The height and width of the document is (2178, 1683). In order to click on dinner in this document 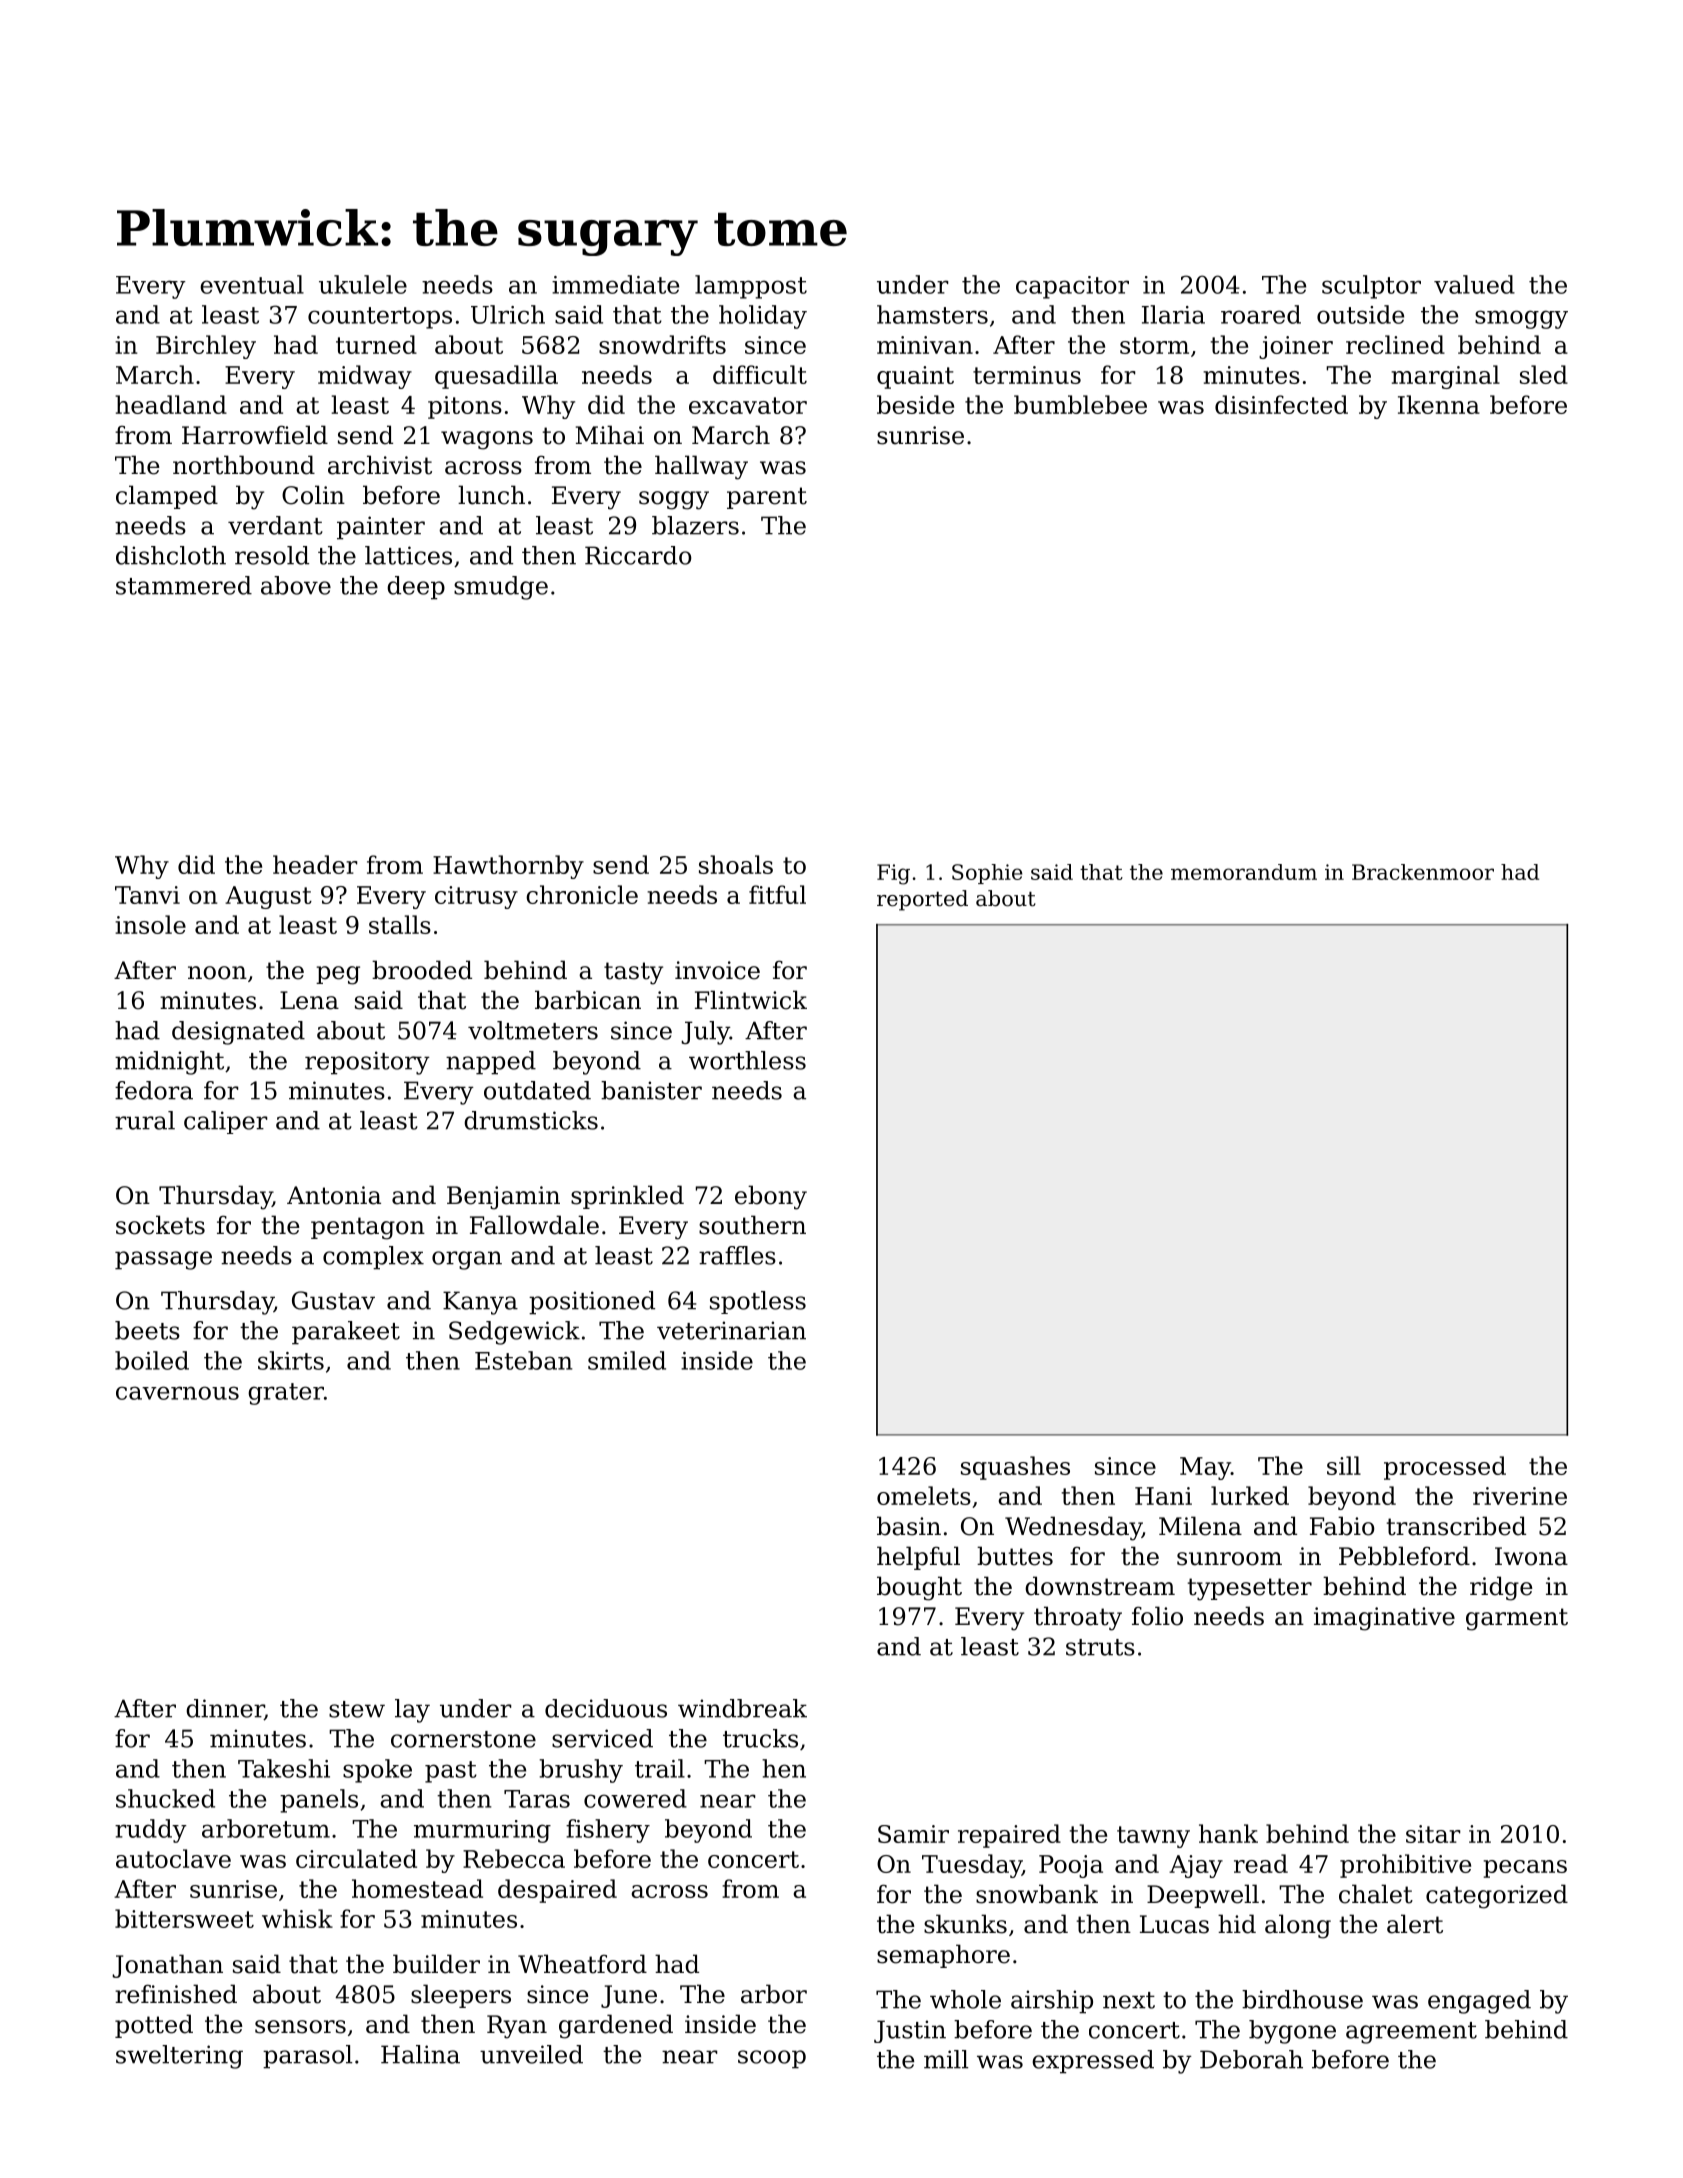, I will do `click(225, 1709)`.
